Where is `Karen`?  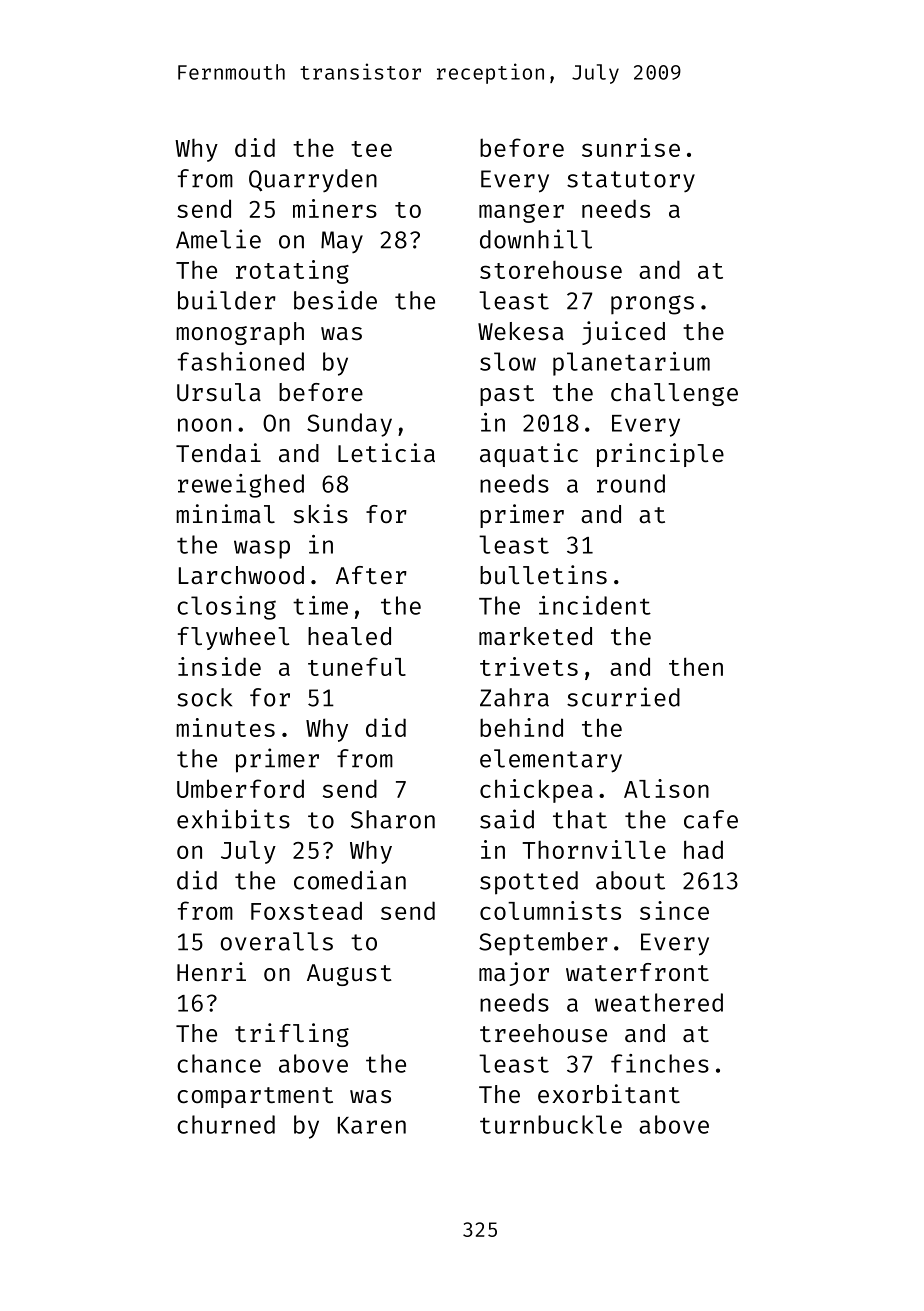 Karen is located at coordinates (372, 1125).
